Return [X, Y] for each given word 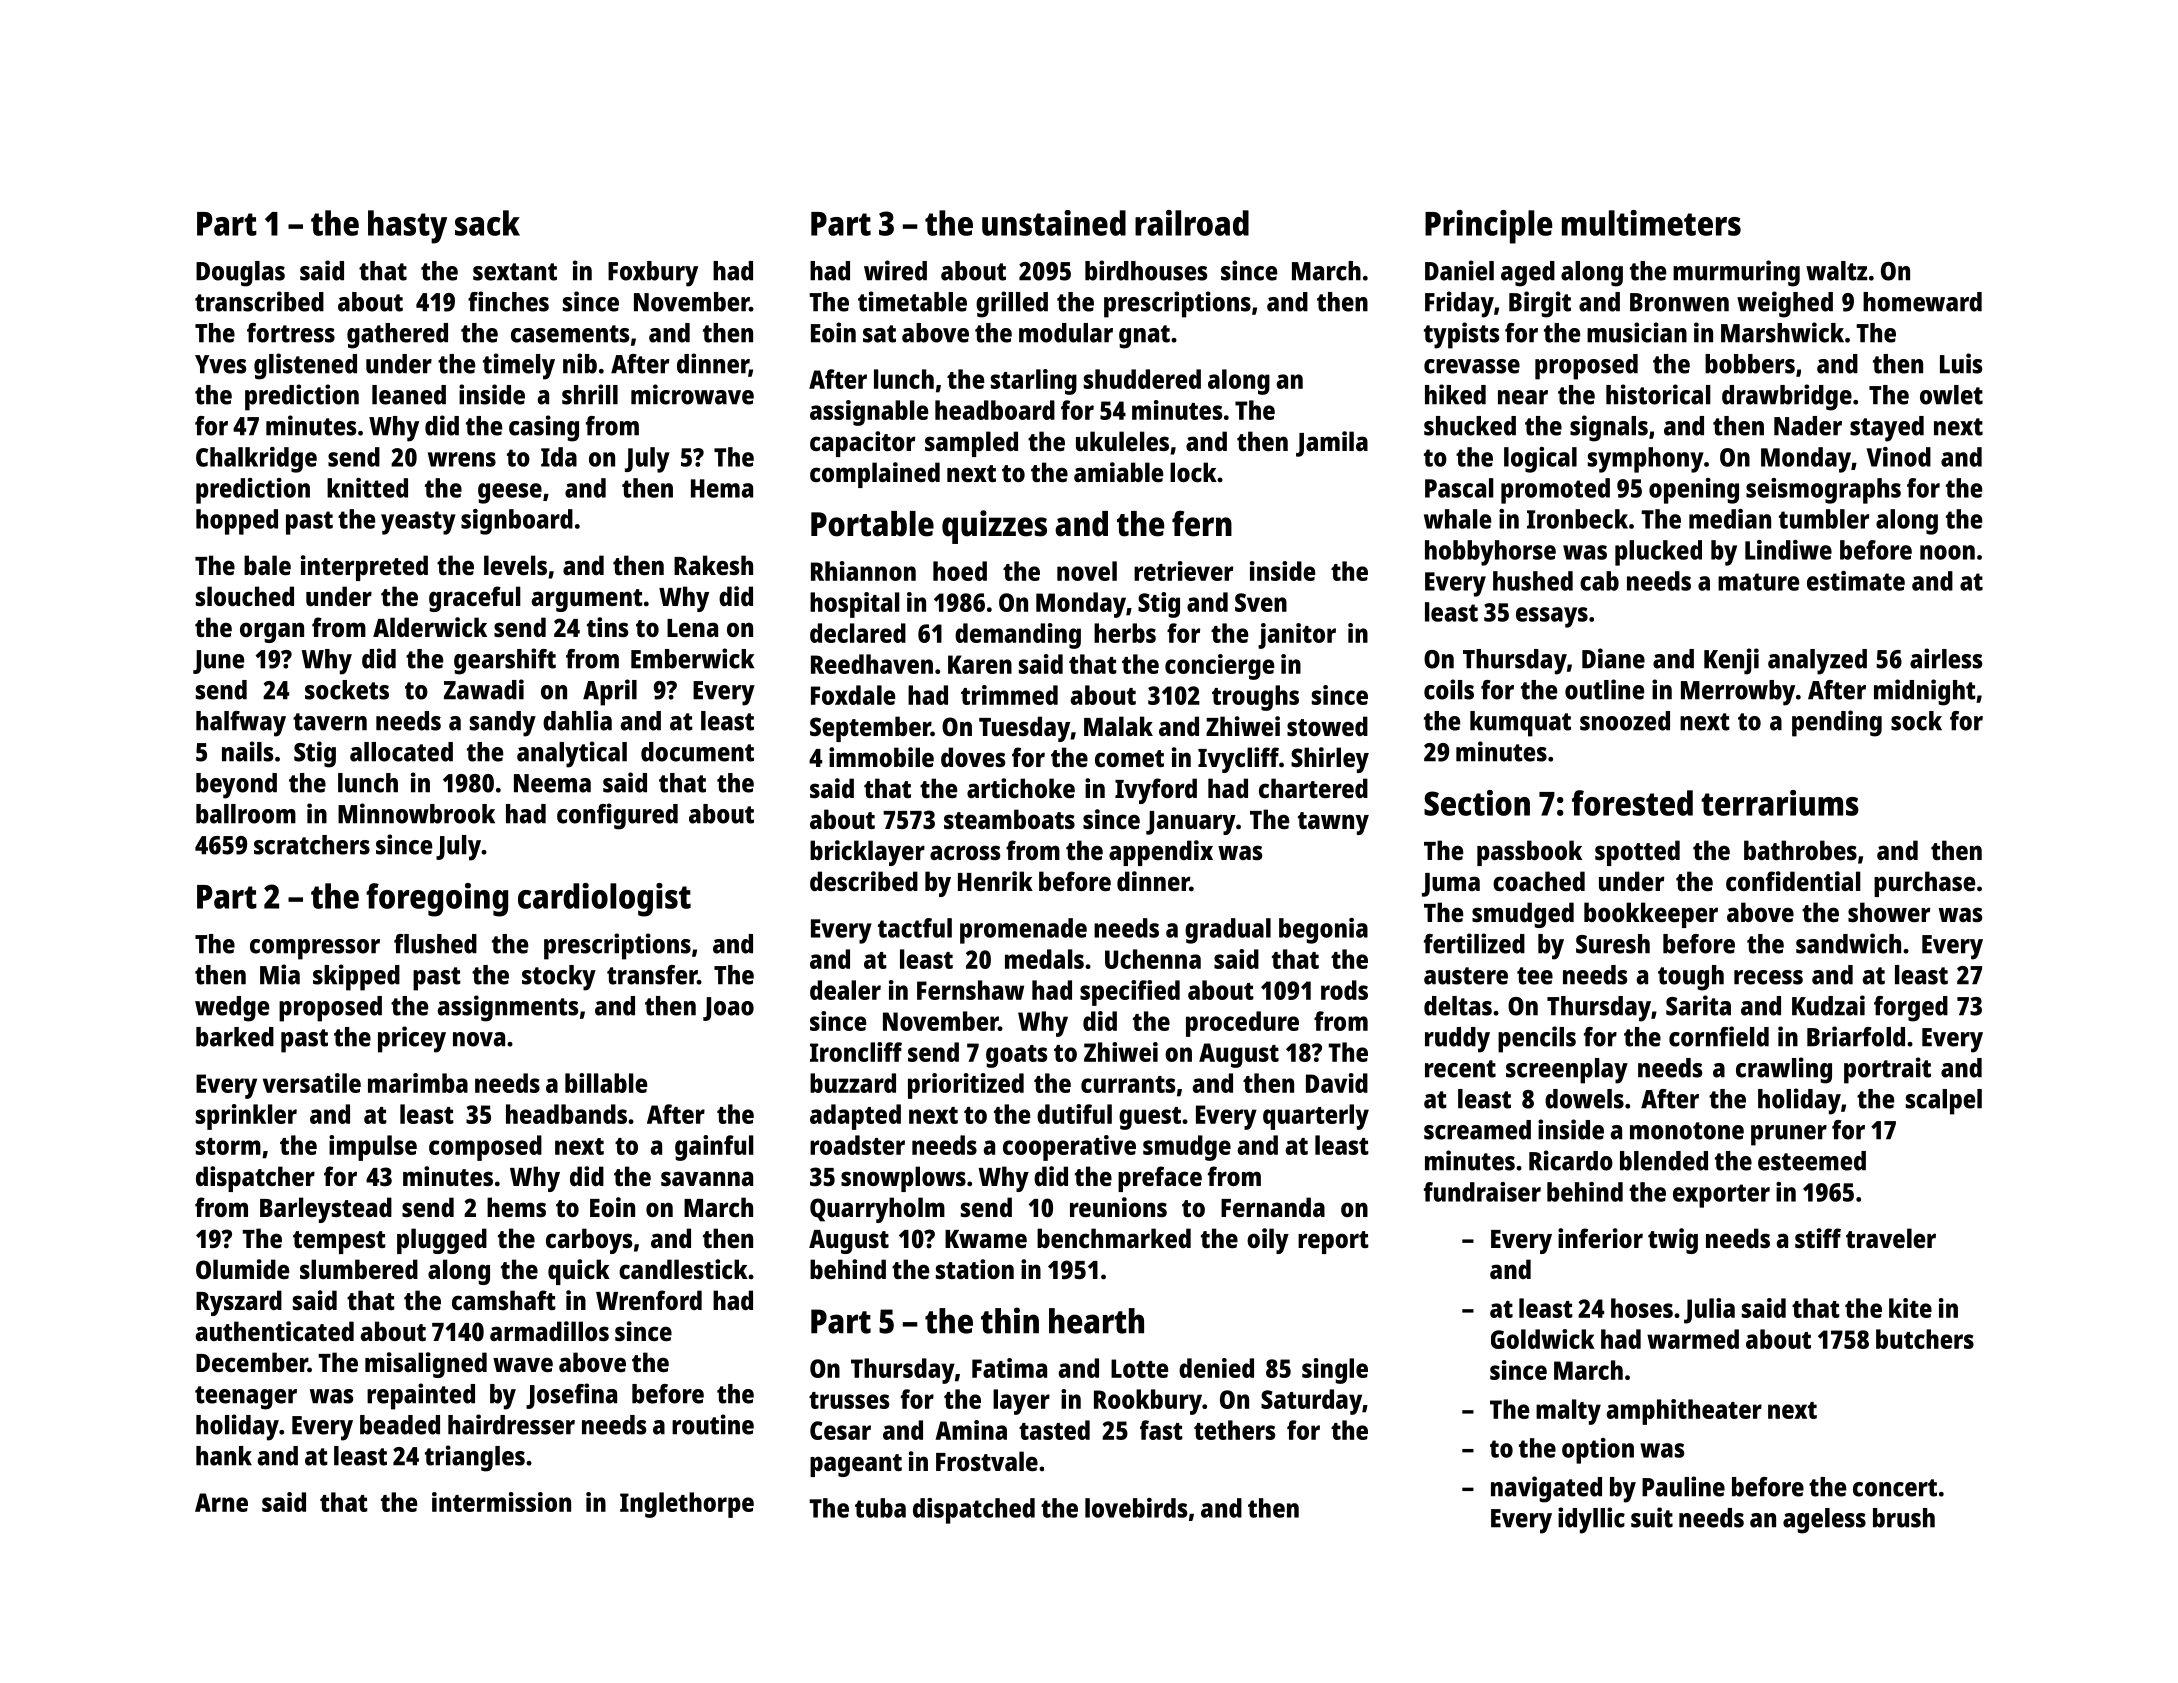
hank [224, 1456]
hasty [407, 227]
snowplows [903, 1179]
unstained [1054, 223]
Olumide [242, 1269]
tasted [1054, 1430]
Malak [1118, 726]
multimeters [1651, 223]
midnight [1925, 692]
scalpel [1944, 1102]
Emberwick [692, 658]
